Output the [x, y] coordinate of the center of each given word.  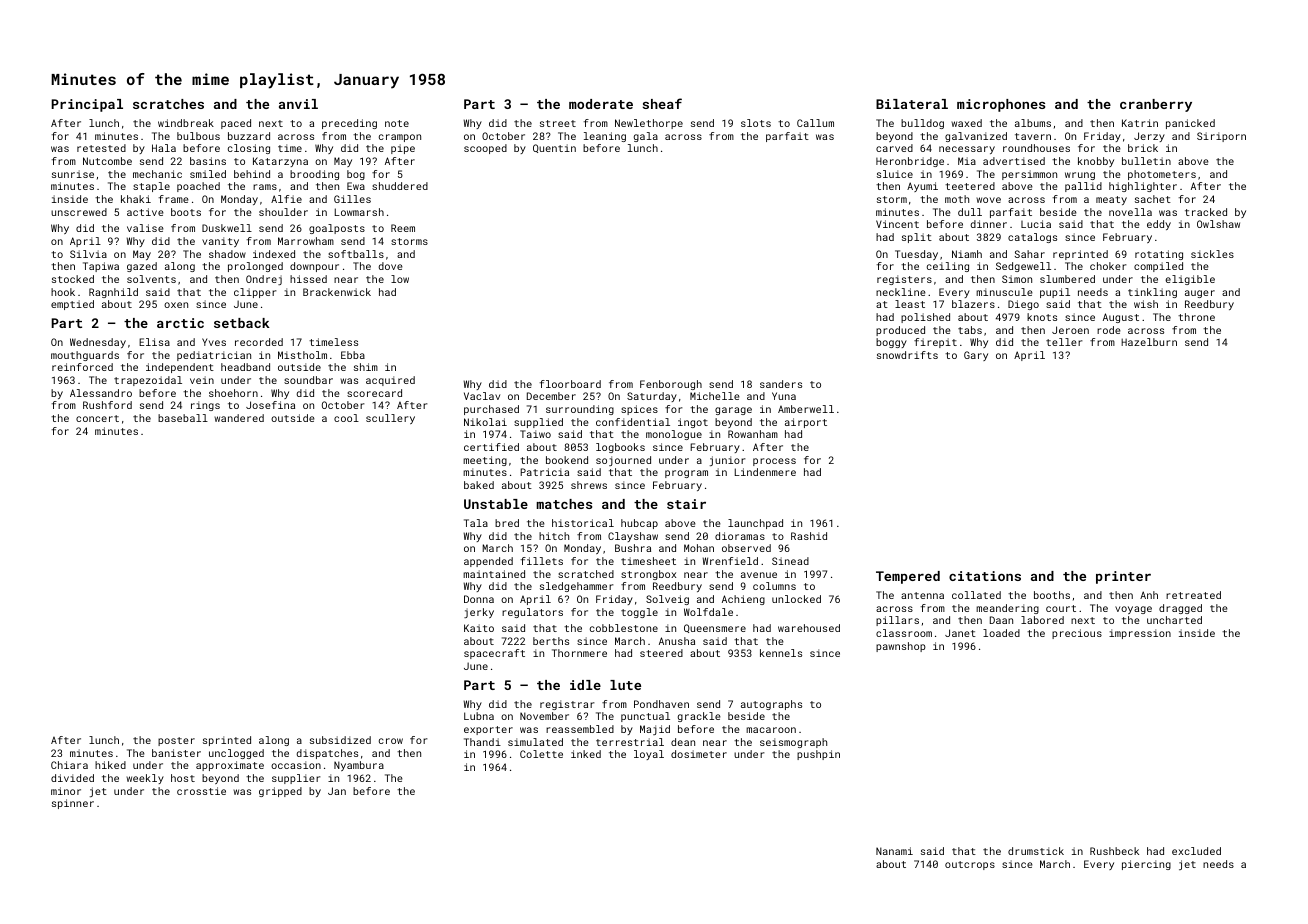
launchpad [755, 524]
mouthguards [85, 356]
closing [249, 149]
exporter [488, 730]
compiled [1158, 267]
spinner [73, 804]
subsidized [340, 740]
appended [488, 562]
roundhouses [1036, 148]
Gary [976, 356]
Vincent [897, 224]
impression [1140, 634]
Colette [541, 754]
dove [390, 266]
